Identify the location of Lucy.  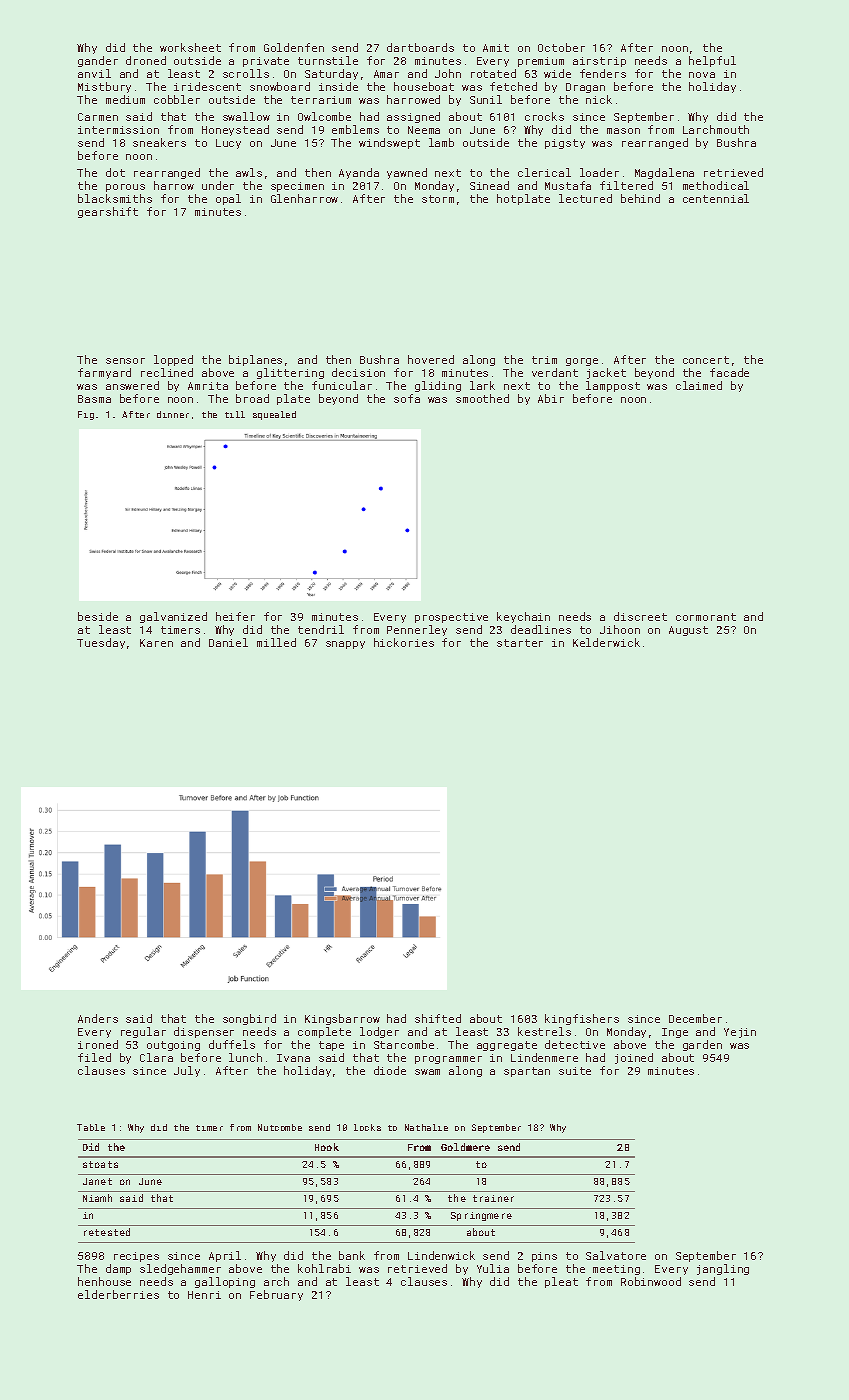
(228, 144).
